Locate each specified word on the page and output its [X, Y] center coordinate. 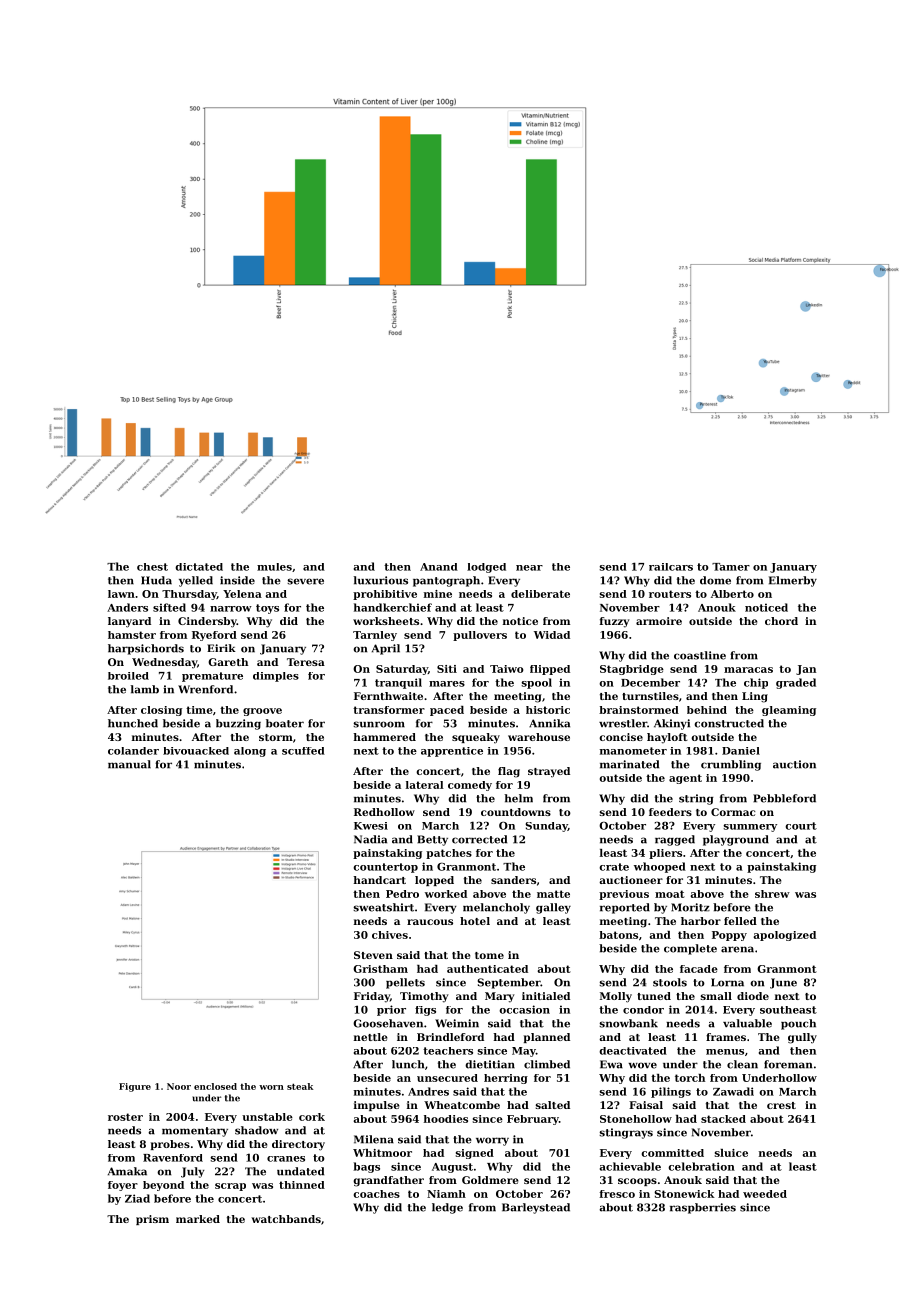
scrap [230, 1187]
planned [547, 1038]
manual [129, 764]
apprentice [452, 752]
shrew [772, 894]
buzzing [238, 724]
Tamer [731, 567]
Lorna [727, 982]
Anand [439, 567]
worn [271, 1087]
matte [553, 894]
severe [305, 581]
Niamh [446, 1194]
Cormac [733, 812]
